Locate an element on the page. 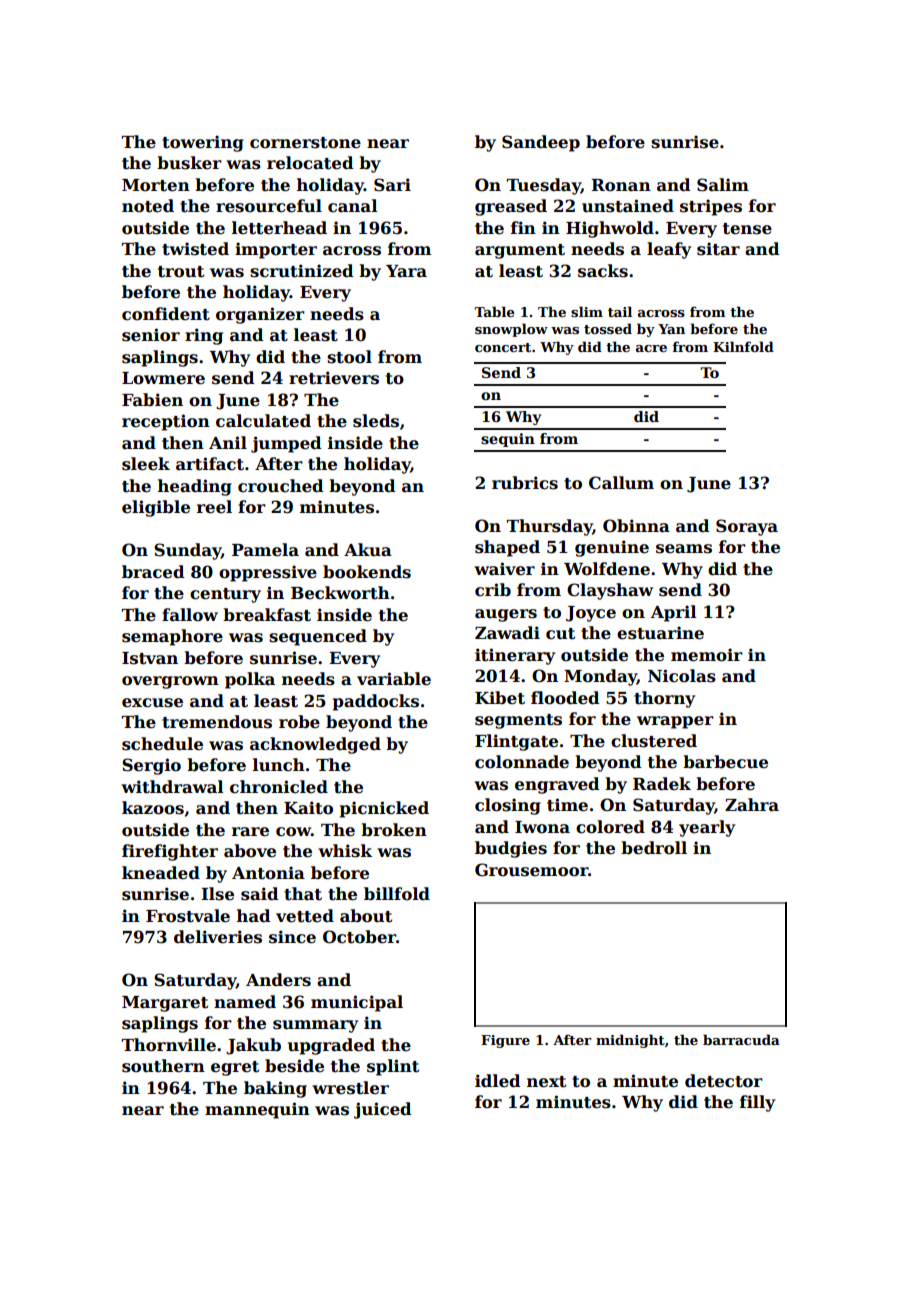  bedroll is located at coordinates (654, 848).
